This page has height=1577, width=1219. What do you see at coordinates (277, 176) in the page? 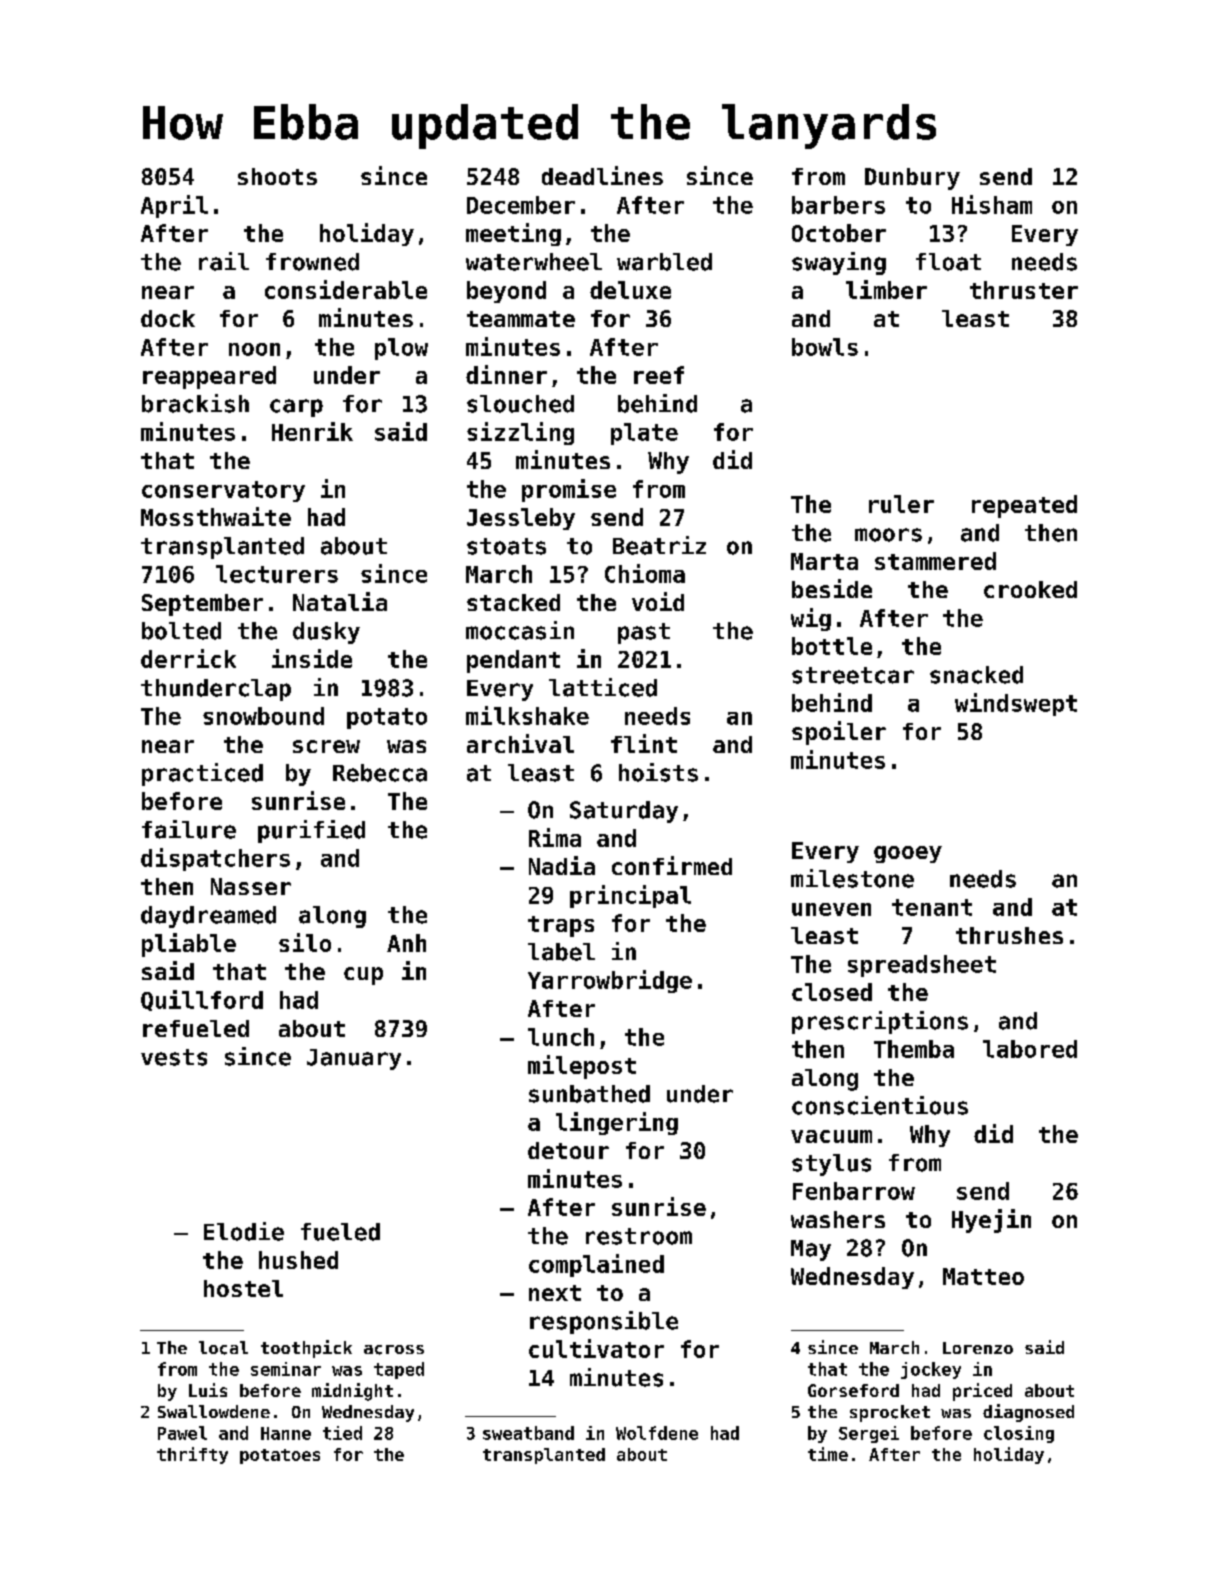
I see `shoots` at bounding box center [277, 176].
